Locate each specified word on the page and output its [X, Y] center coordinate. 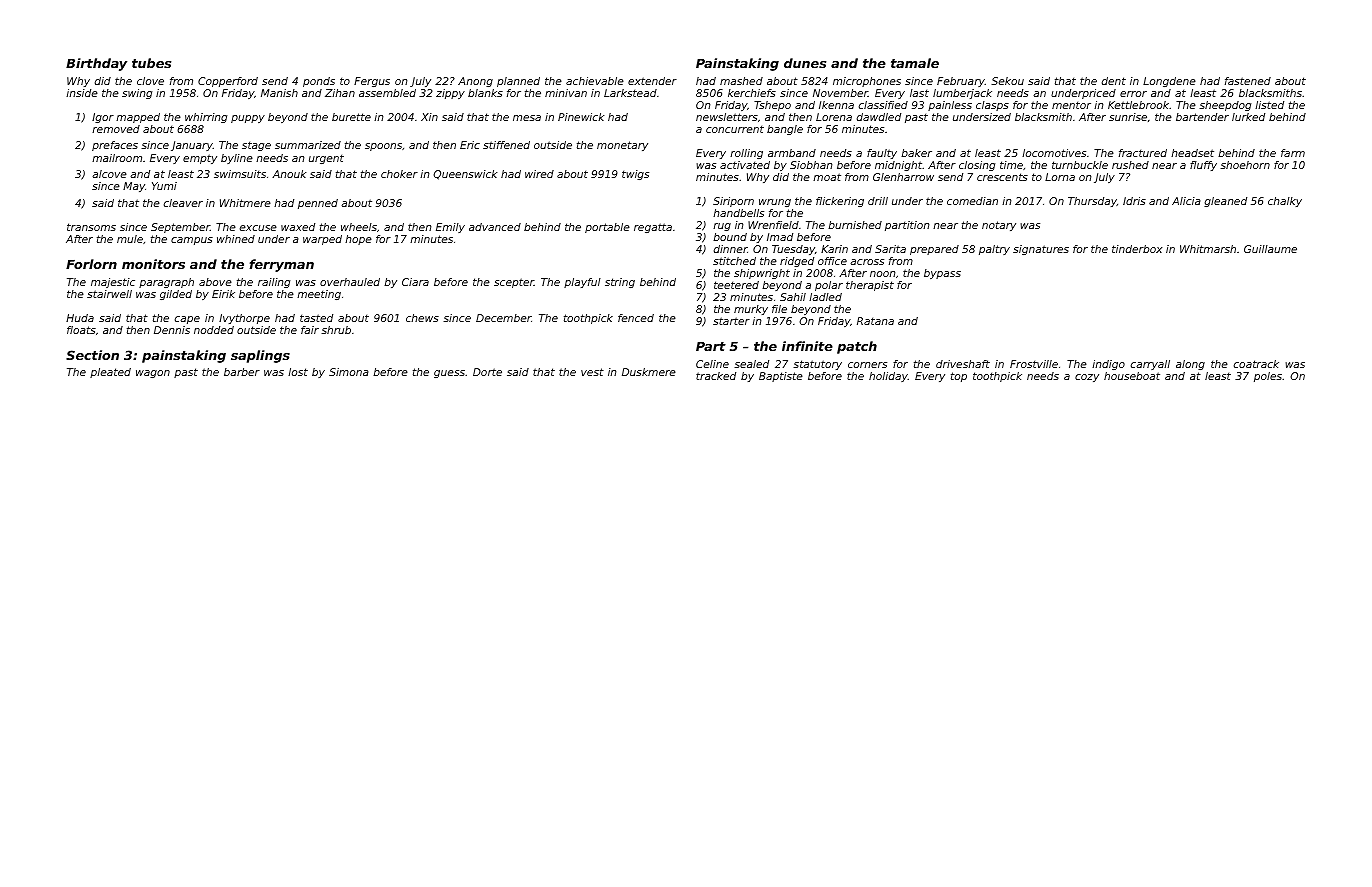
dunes [805, 63]
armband [792, 153]
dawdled [879, 117]
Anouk [289, 174]
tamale [915, 63]
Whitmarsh [1208, 249]
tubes [151, 63]
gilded [176, 295]
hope [358, 240]
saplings [260, 356]
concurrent [735, 129]
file [779, 309]
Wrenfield [773, 225]
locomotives [1054, 153]
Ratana [875, 321]
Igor [103, 118]
